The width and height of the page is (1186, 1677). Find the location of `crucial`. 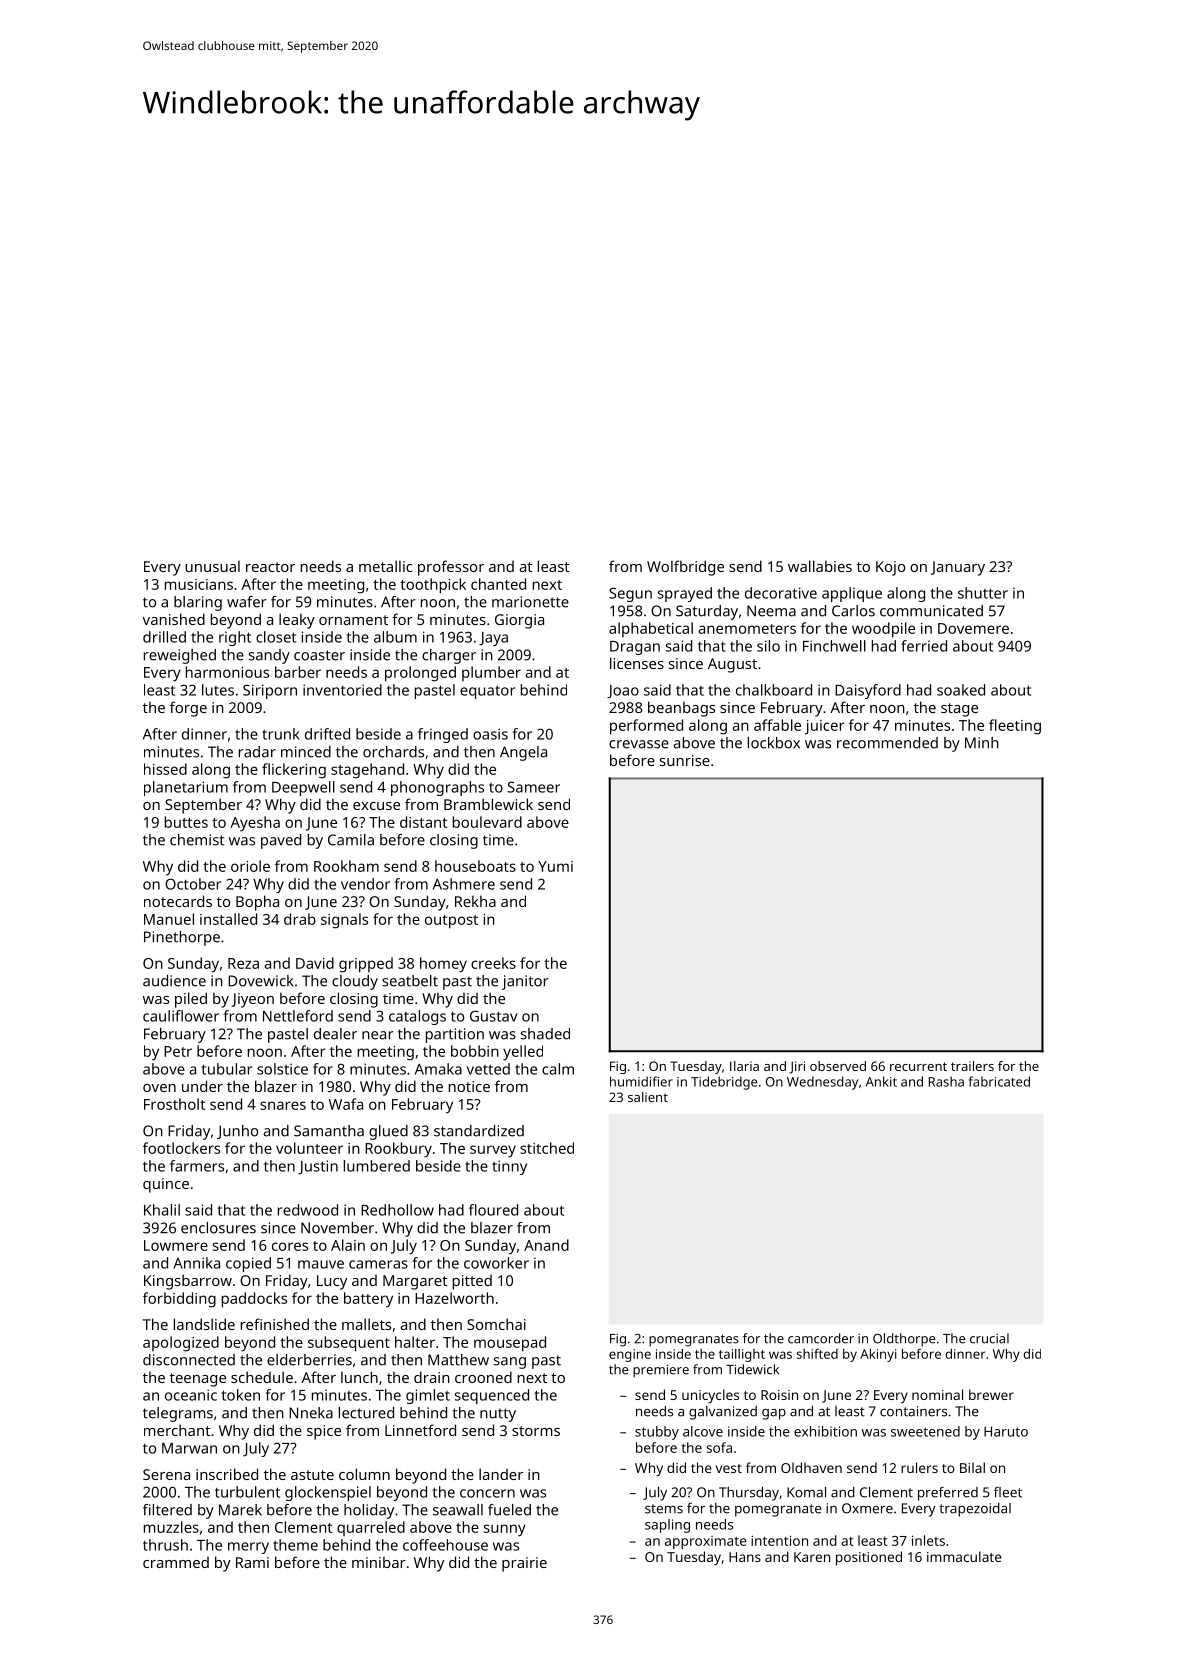

crucial is located at coordinates (989, 1338).
